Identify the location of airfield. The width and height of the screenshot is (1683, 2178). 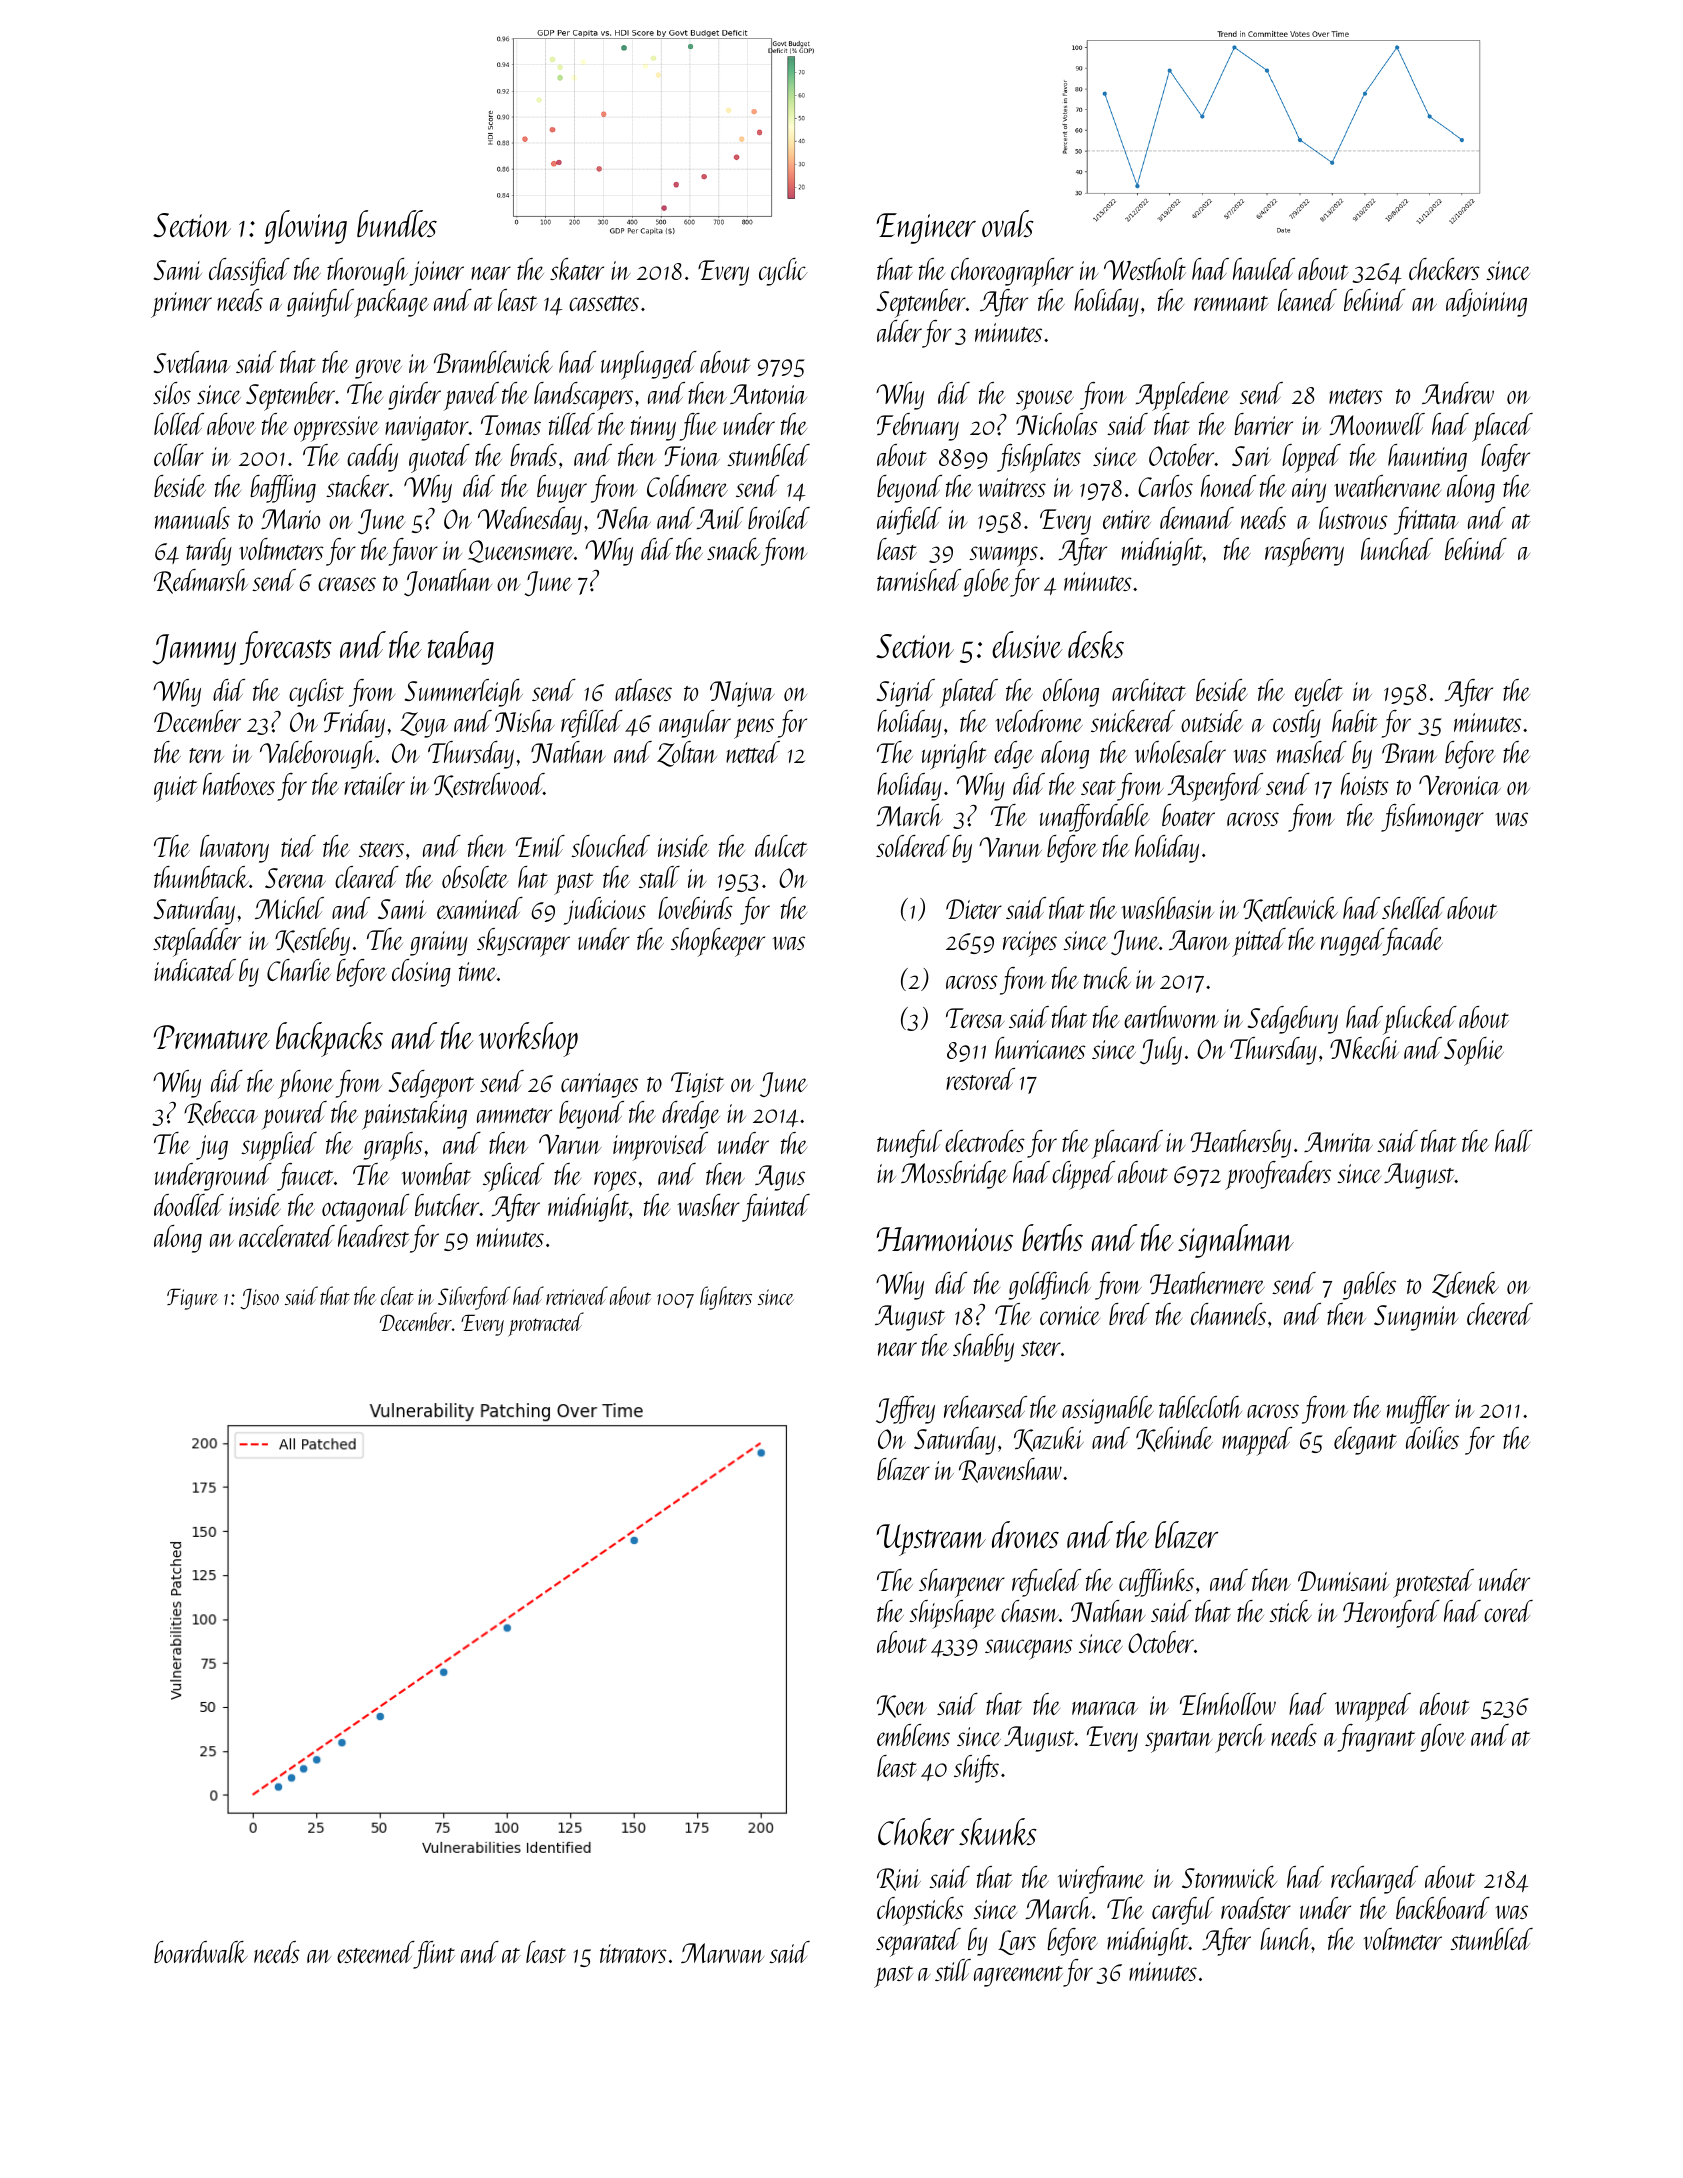
(909, 521).
